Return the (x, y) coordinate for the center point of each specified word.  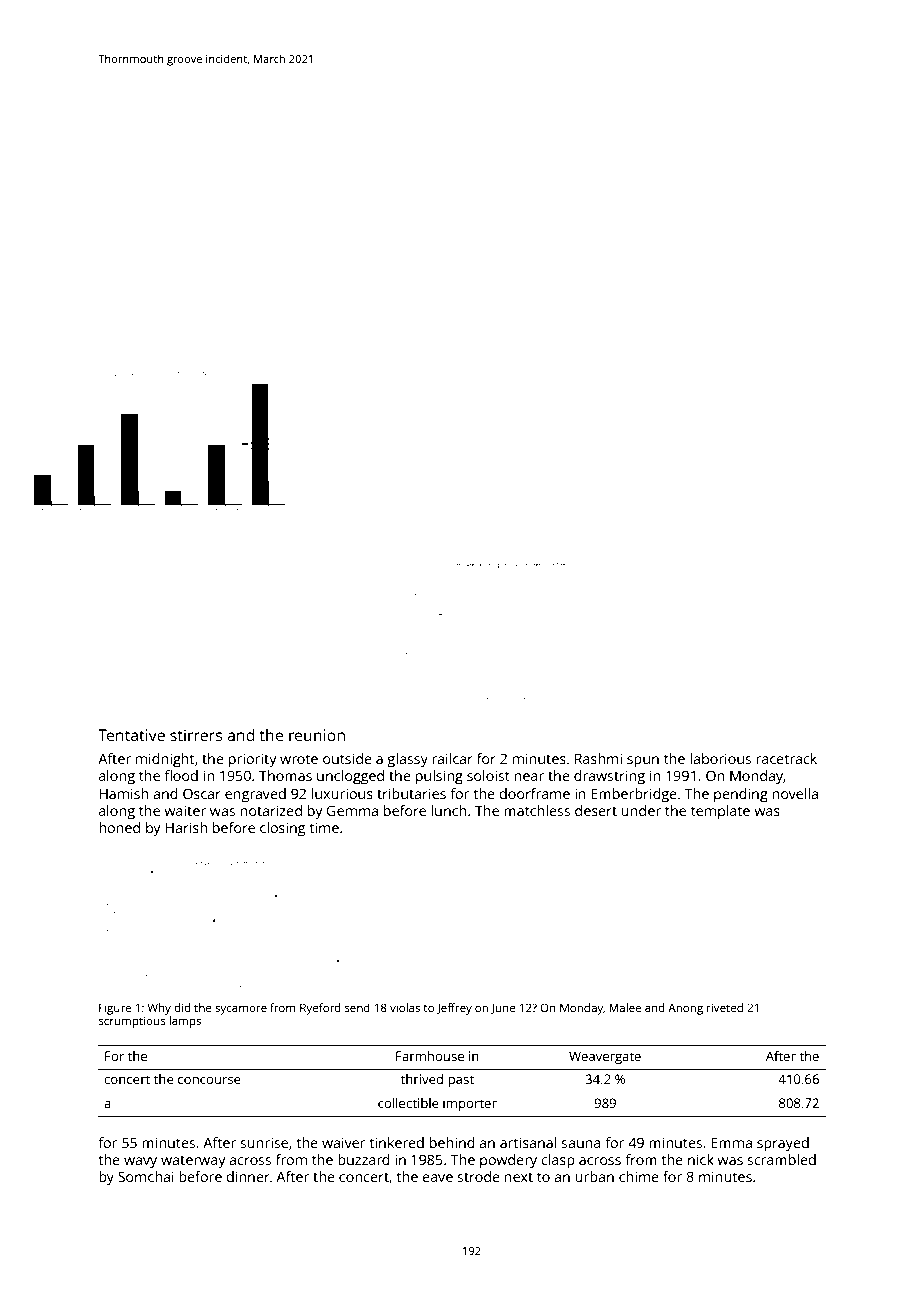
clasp (558, 1161)
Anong (685, 1009)
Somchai (146, 1176)
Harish (186, 827)
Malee (625, 1007)
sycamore (241, 1010)
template (720, 812)
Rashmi (598, 758)
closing (282, 829)
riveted (725, 1007)
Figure (115, 1009)
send (357, 1007)
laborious (720, 758)
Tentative (131, 735)
